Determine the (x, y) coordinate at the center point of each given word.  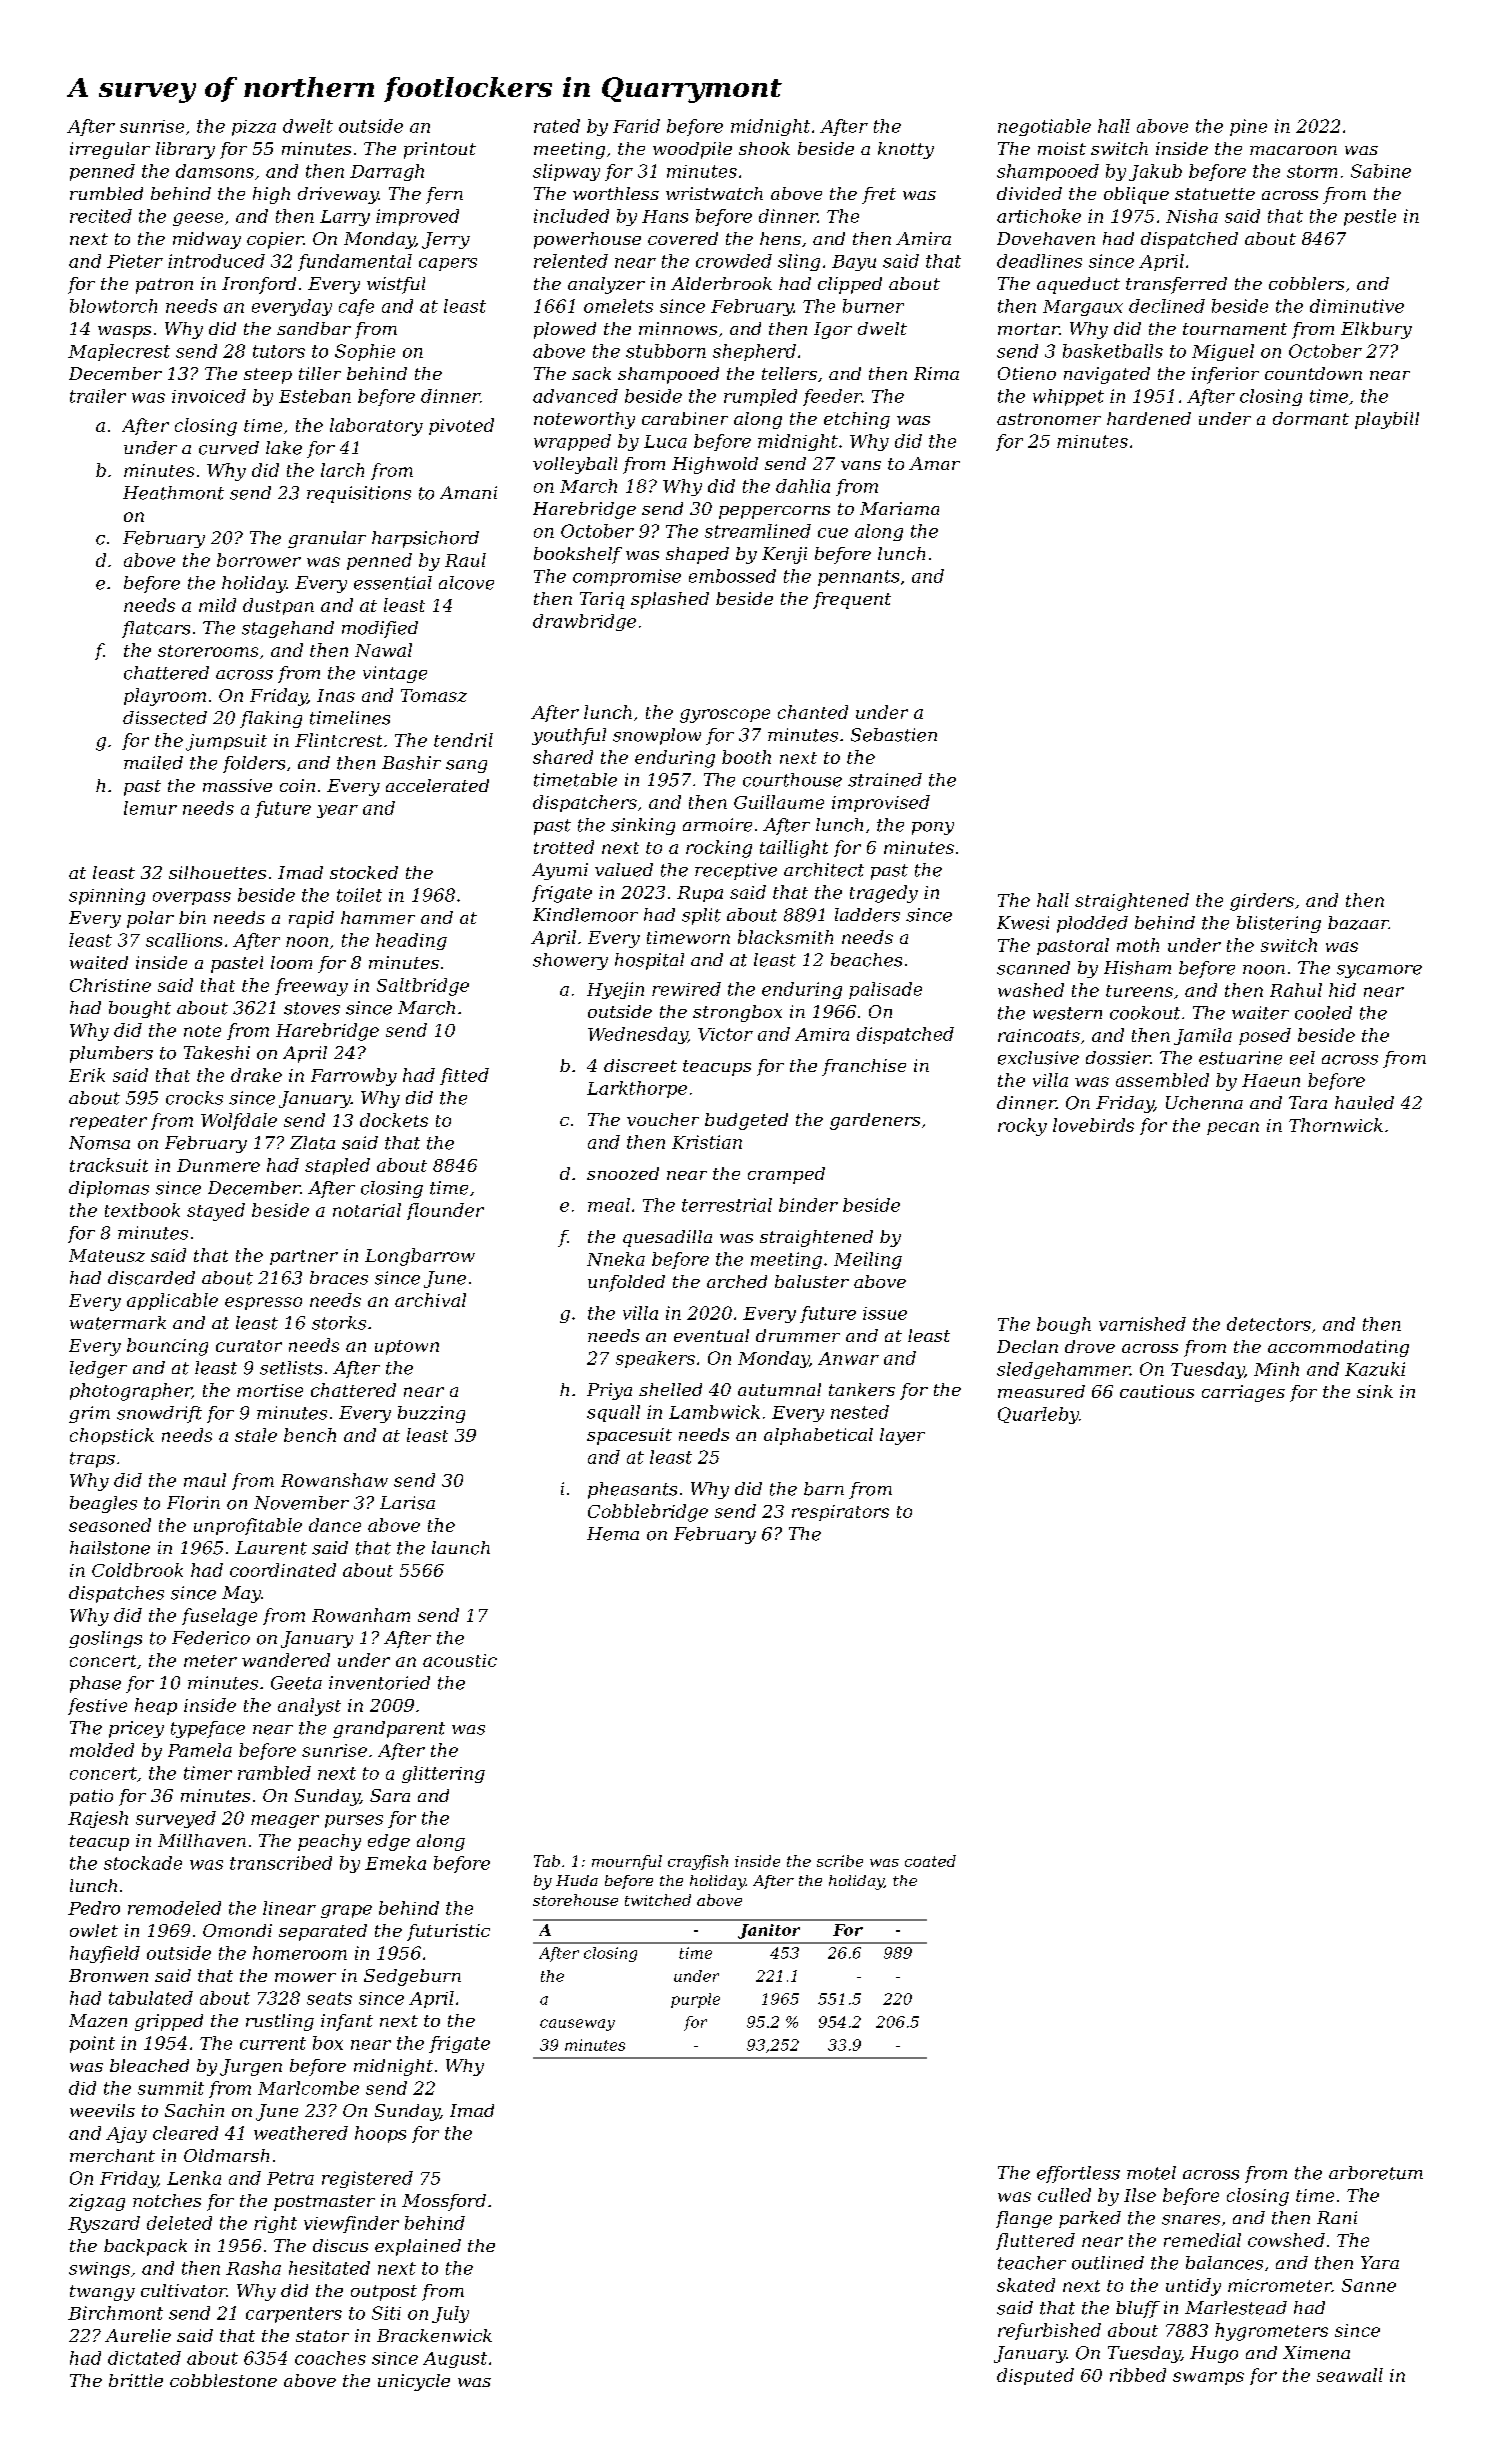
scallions (184, 940)
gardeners (875, 1121)
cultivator (184, 2290)
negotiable (1044, 127)
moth (1138, 945)
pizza (254, 128)
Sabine (1381, 171)
